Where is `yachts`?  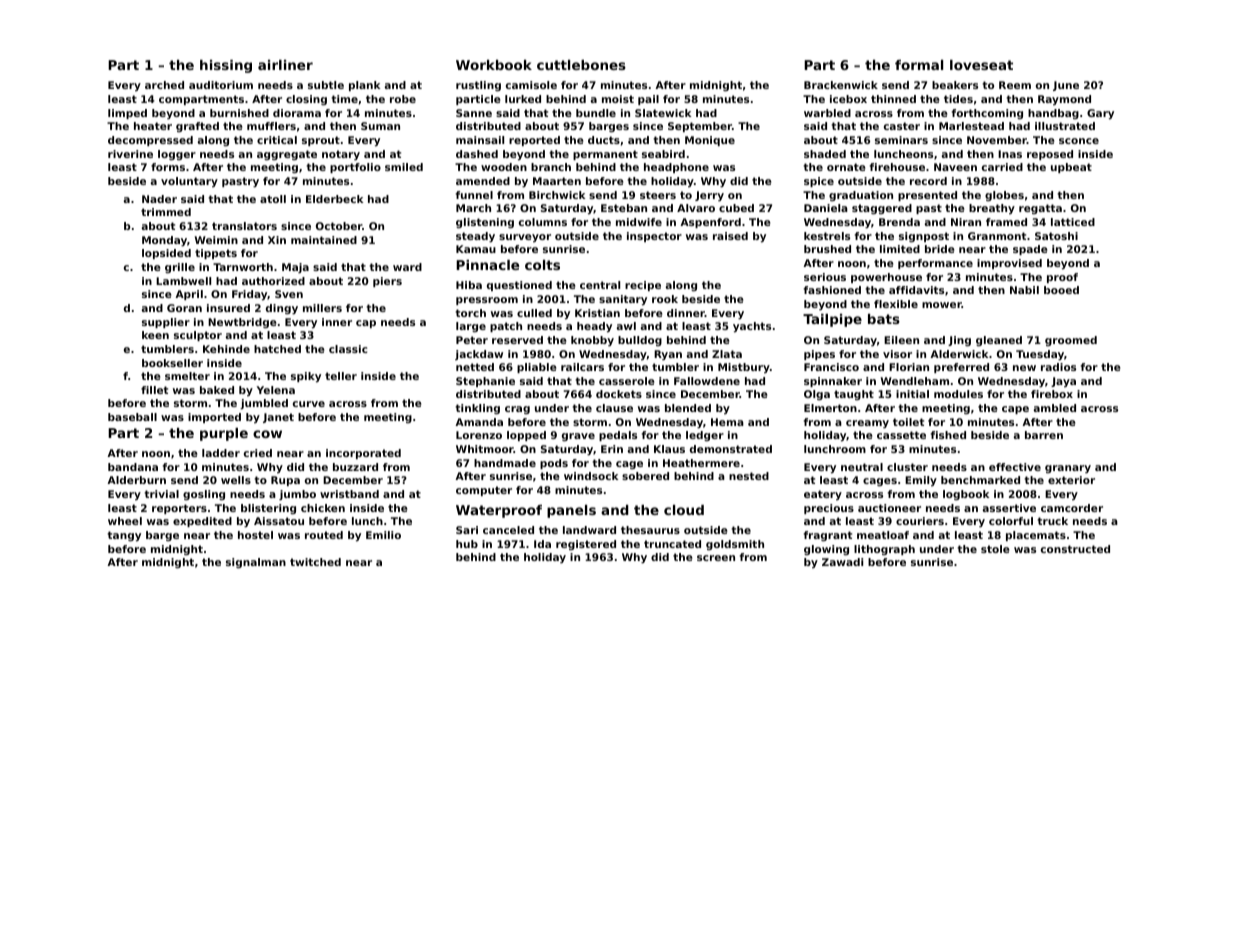
yachts is located at coordinates (752, 327).
